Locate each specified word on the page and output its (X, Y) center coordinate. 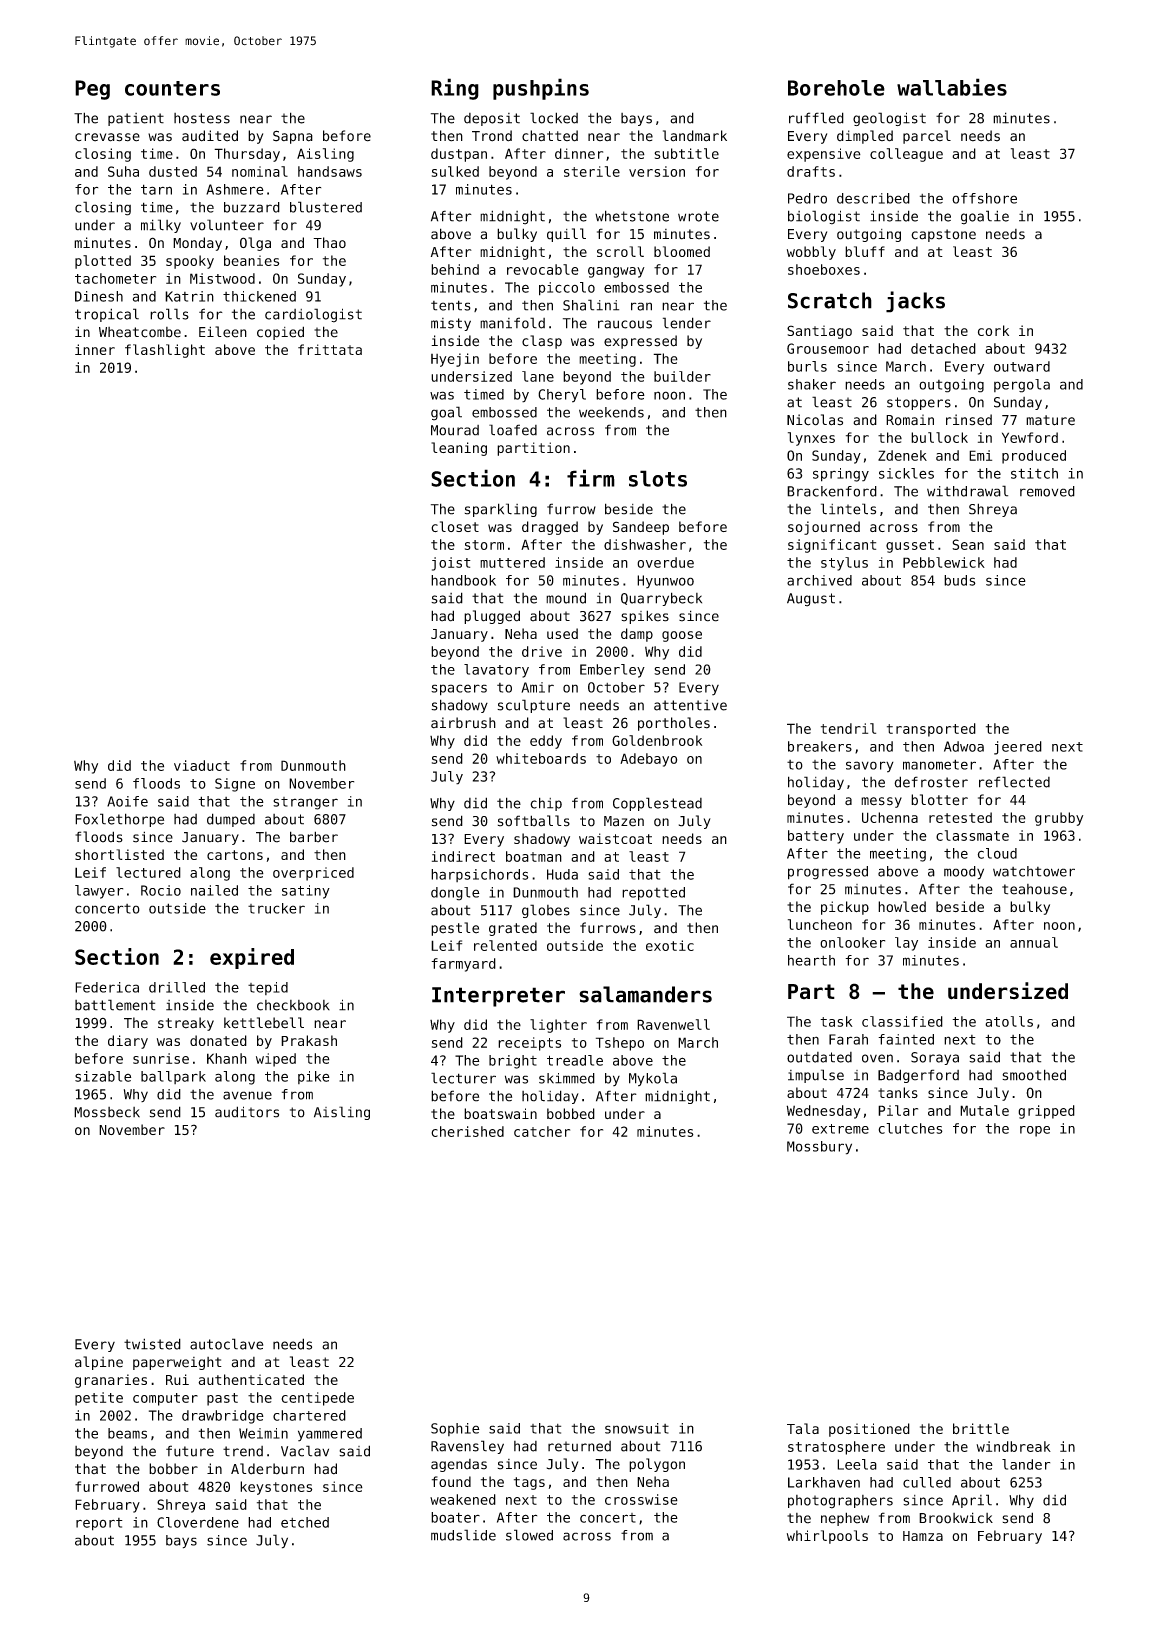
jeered (1018, 748)
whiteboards (541, 758)
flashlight (165, 351)
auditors (247, 1112)
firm (591, 478)
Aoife (127, 801)
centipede (317, 1399)
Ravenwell (673, 1024)
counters (172, 88)
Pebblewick (944, 562)
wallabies (952, 87)
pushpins (541, 89)
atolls (1009, 1021)
